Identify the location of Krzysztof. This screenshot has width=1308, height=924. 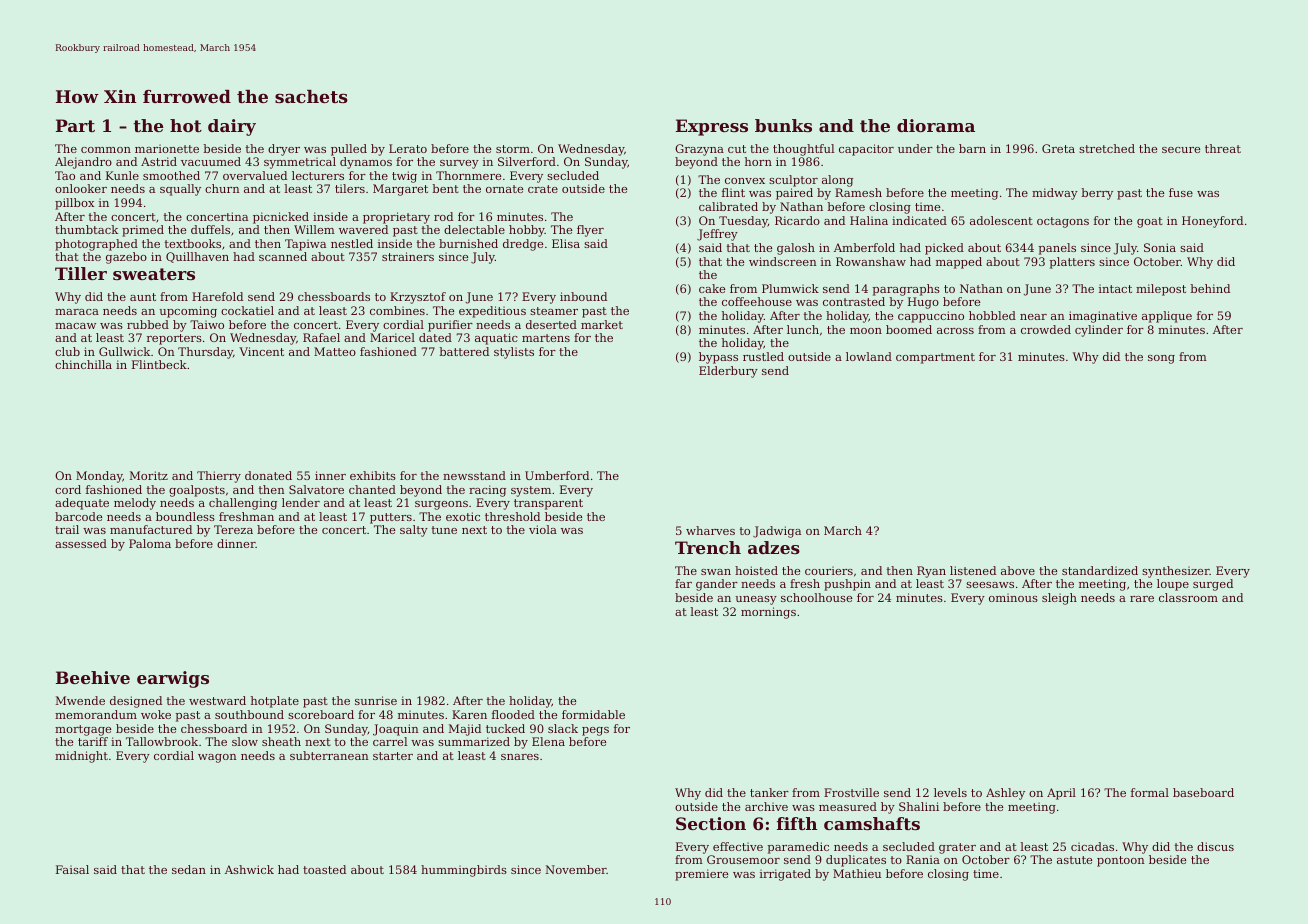
(418, 298).
